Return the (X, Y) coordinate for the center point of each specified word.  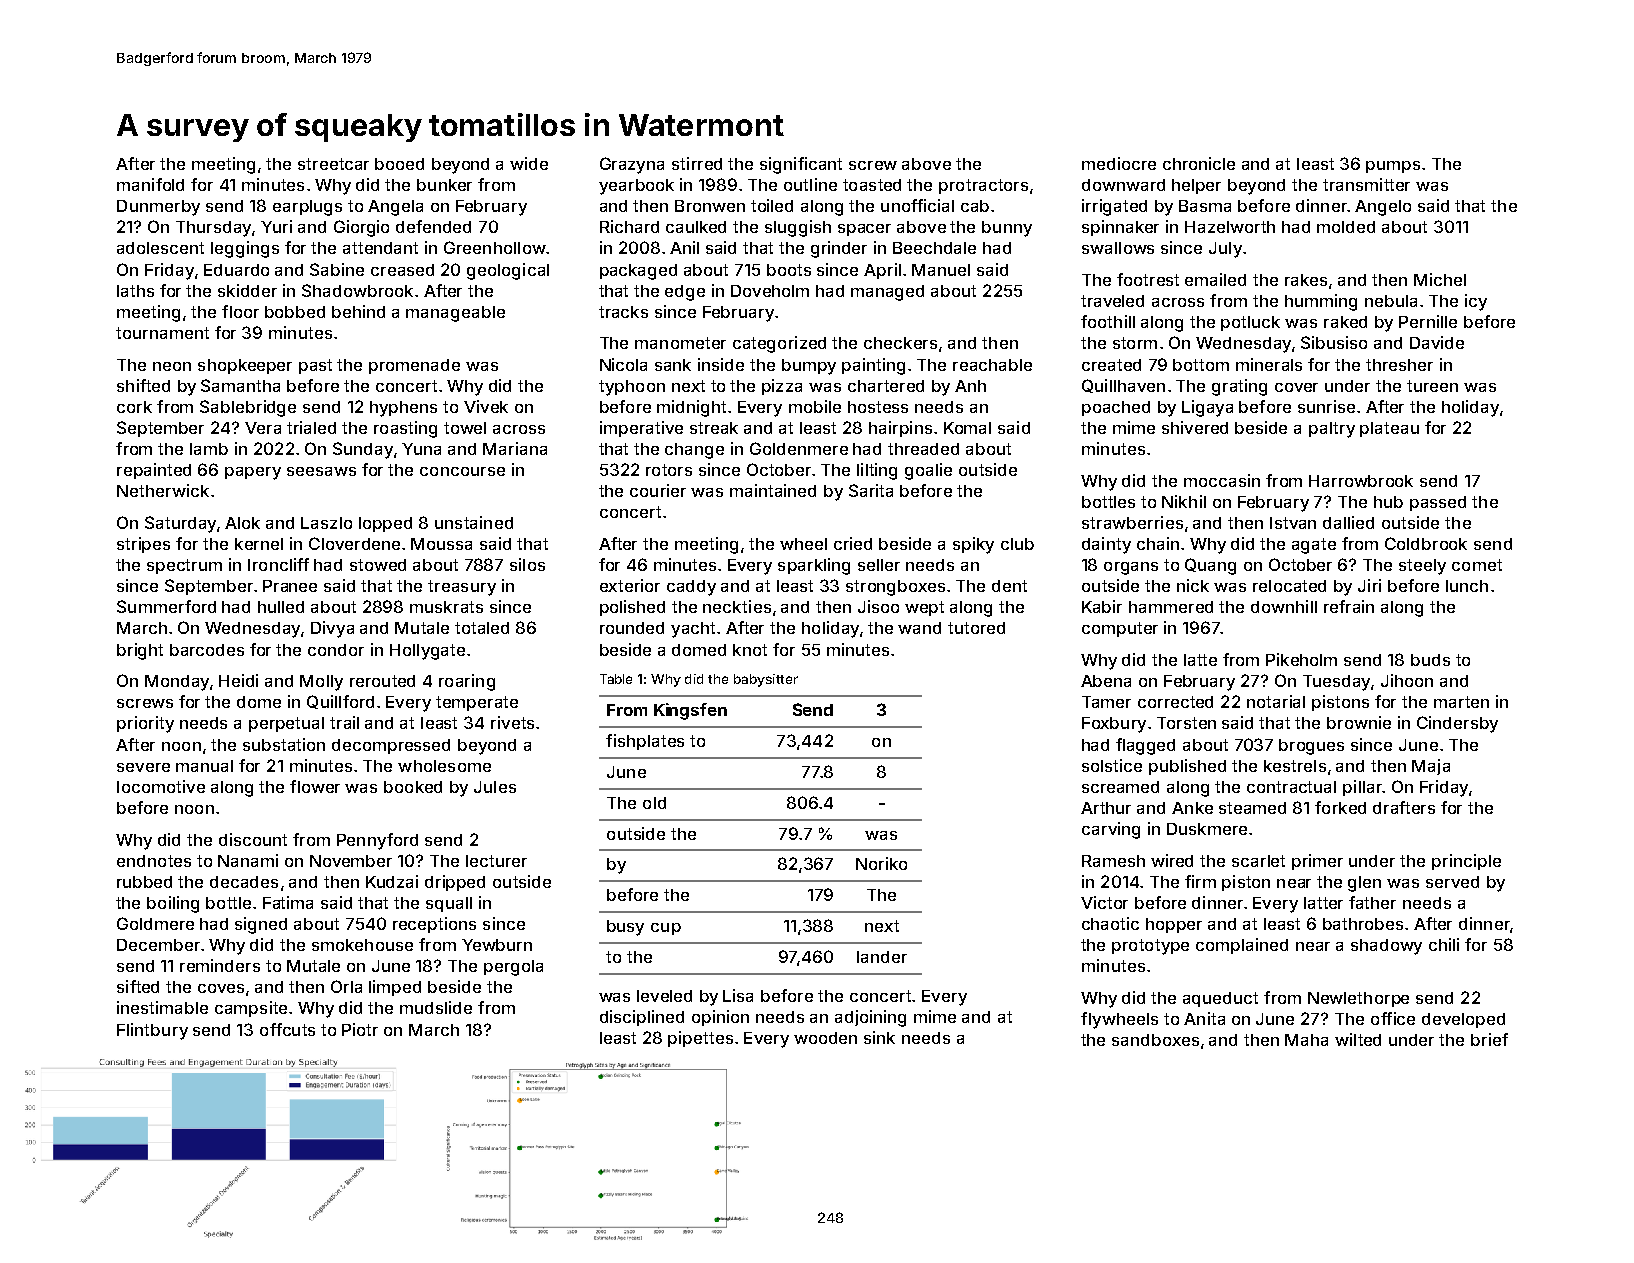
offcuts (287, 1029)
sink (879, 1037)
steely (1422, 567)
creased (402, 270)
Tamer (1106, 702)
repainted (154, 471)
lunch (1467, 586)
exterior (630, 585)
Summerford (166, 606)
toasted (872, 185)
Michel (1440, 279)
